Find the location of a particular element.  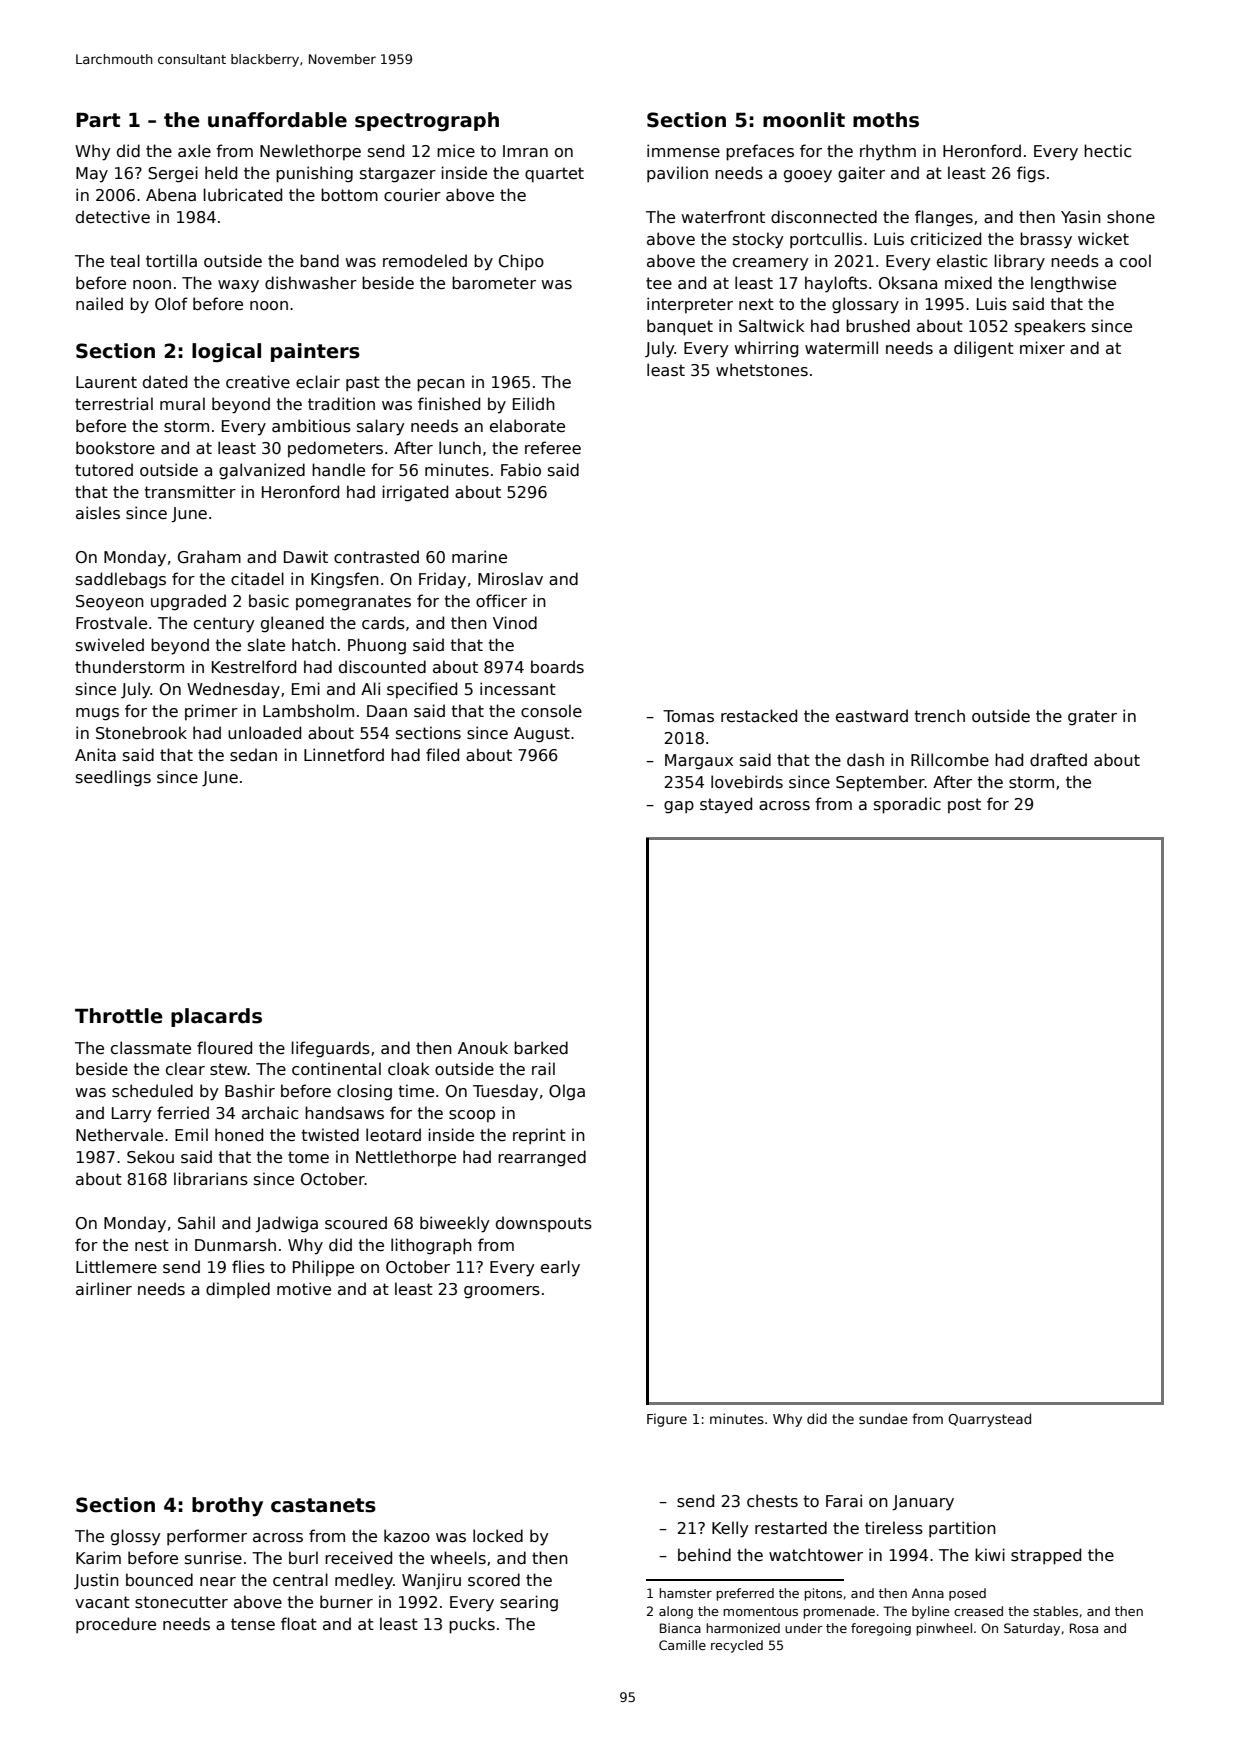

downspouts is located at coordinates (544, 1224).
